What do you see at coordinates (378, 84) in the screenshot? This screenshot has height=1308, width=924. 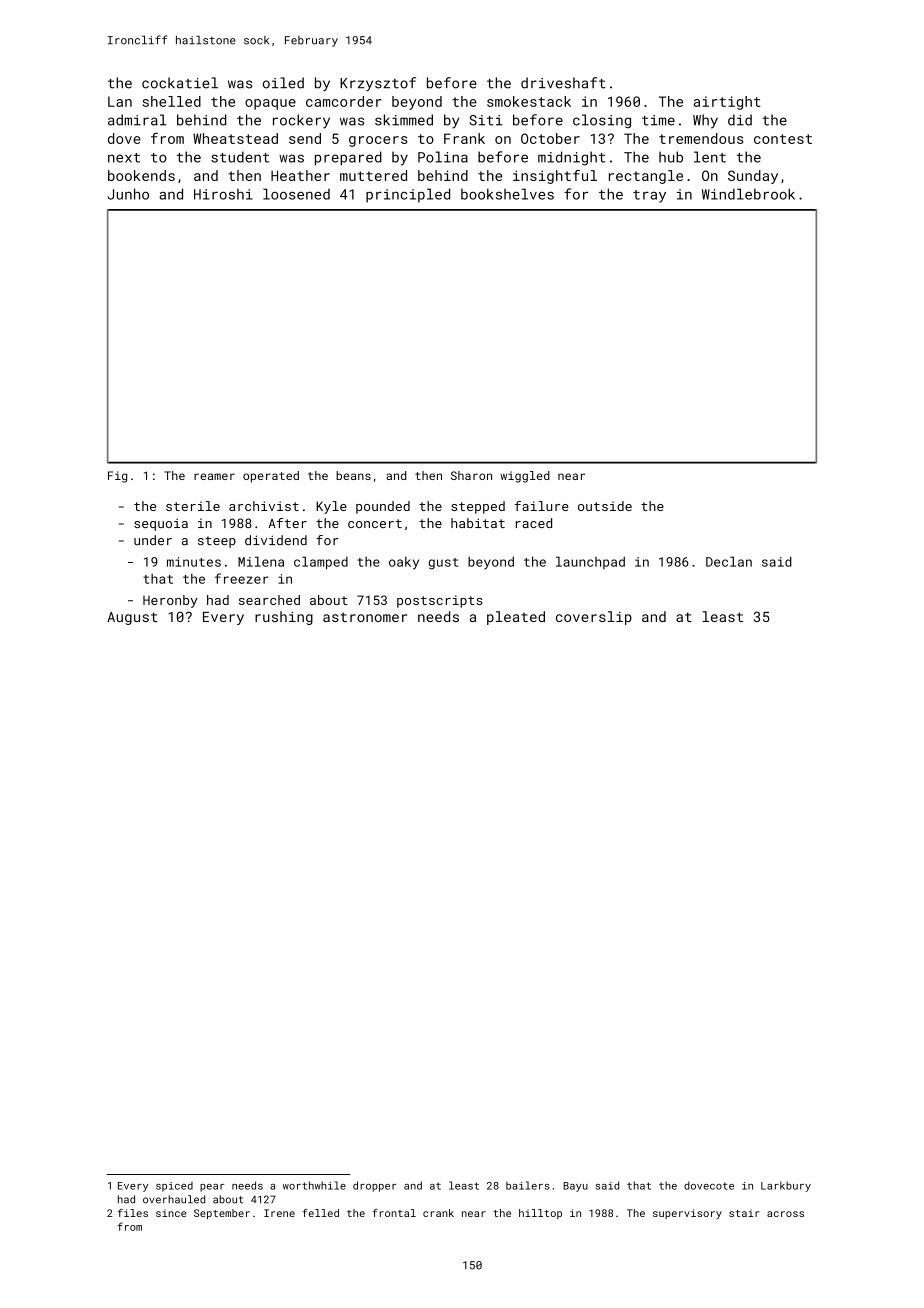 I see `Krzysztof` at bounding box center [378, 84].
